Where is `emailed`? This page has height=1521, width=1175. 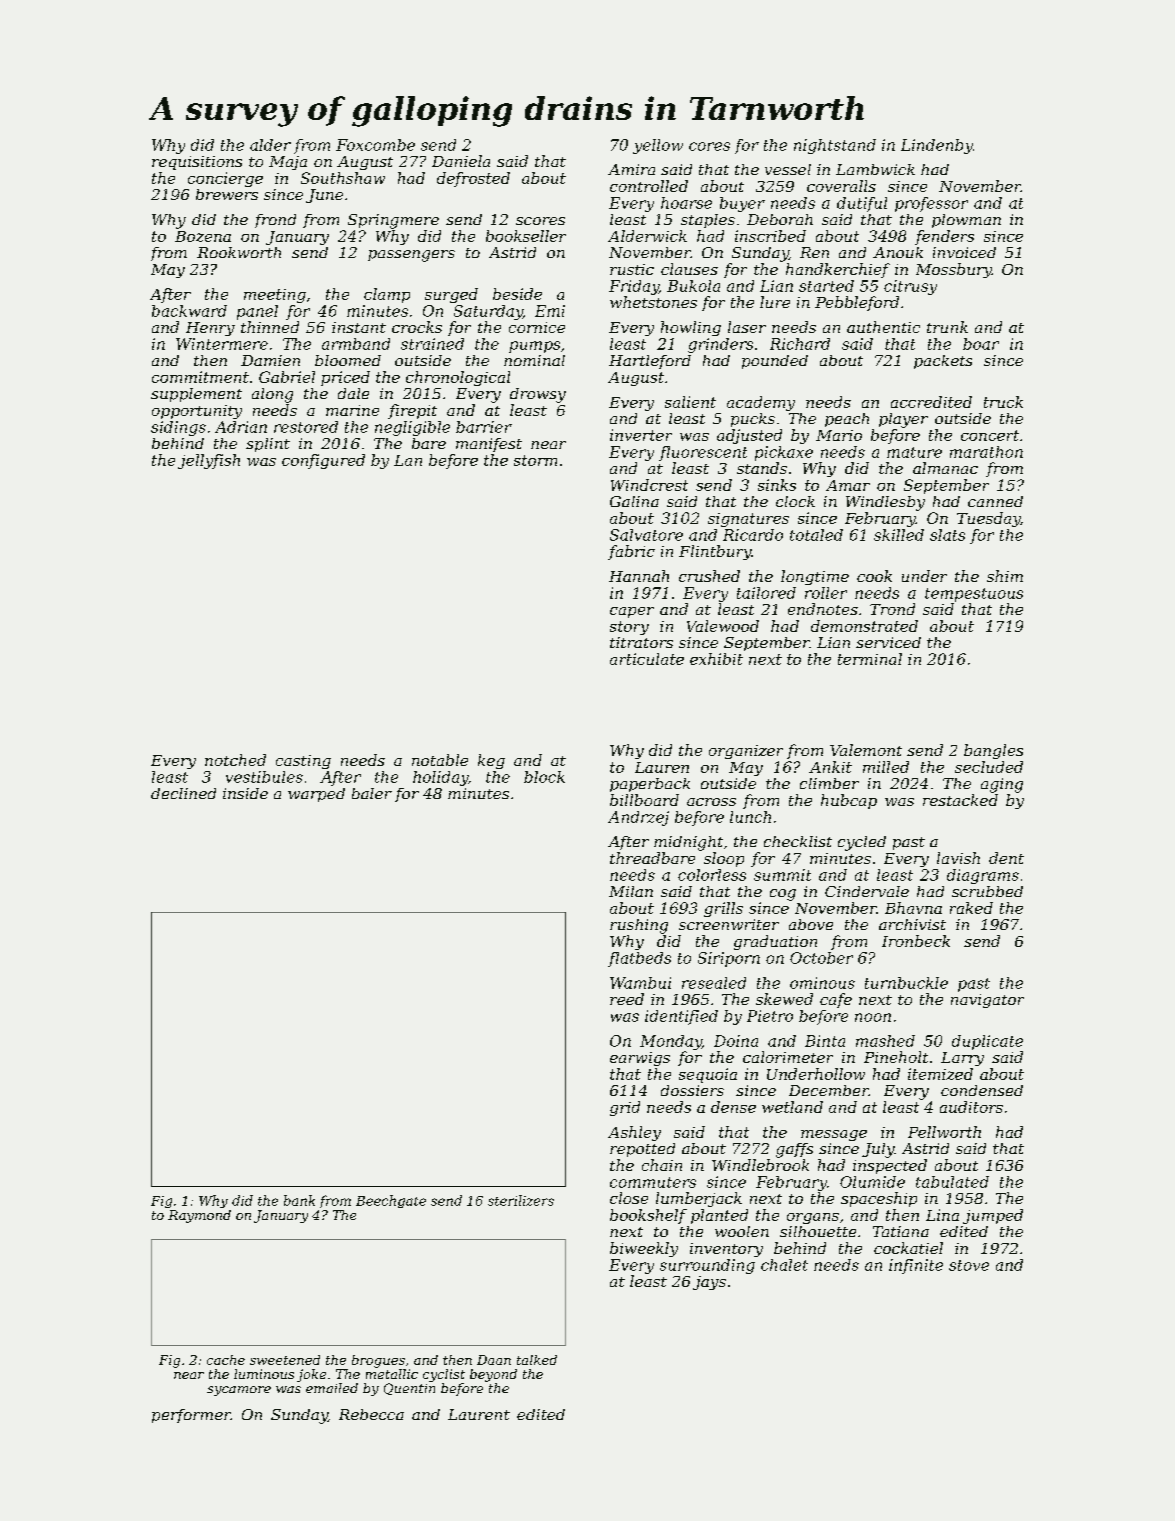 emailed is located at coordinates (332, 1388).
